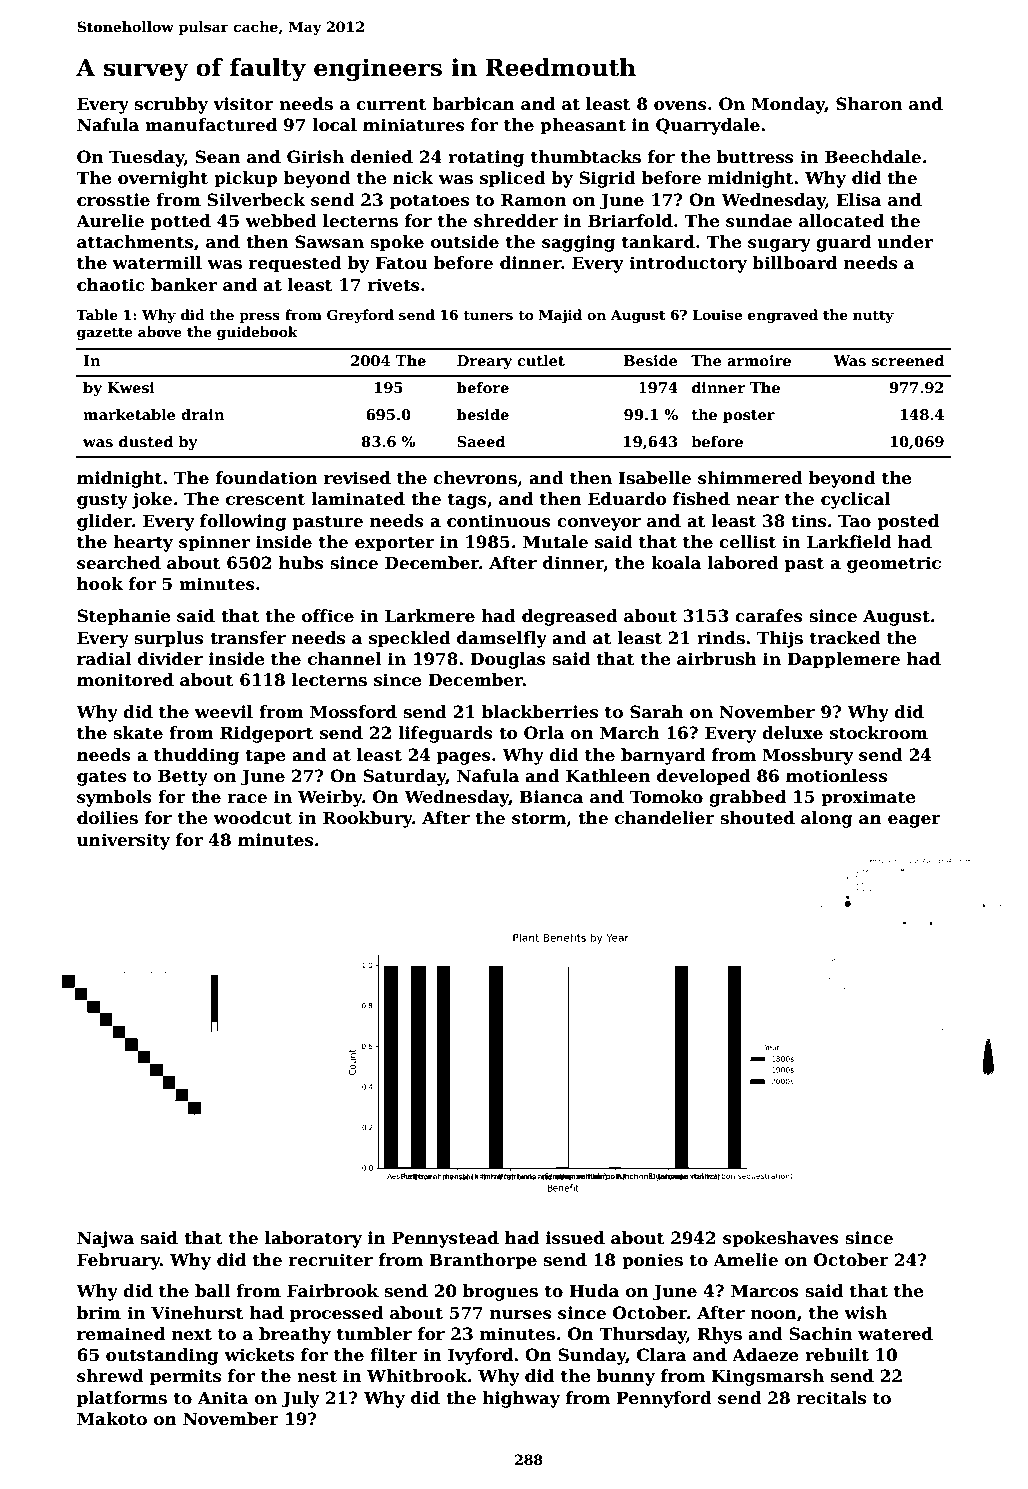 The width and height of the screenshot is (1028, 1489). Describe the element at coordinates (107, 818) in the screenshot. I see `doilies` at that location.
